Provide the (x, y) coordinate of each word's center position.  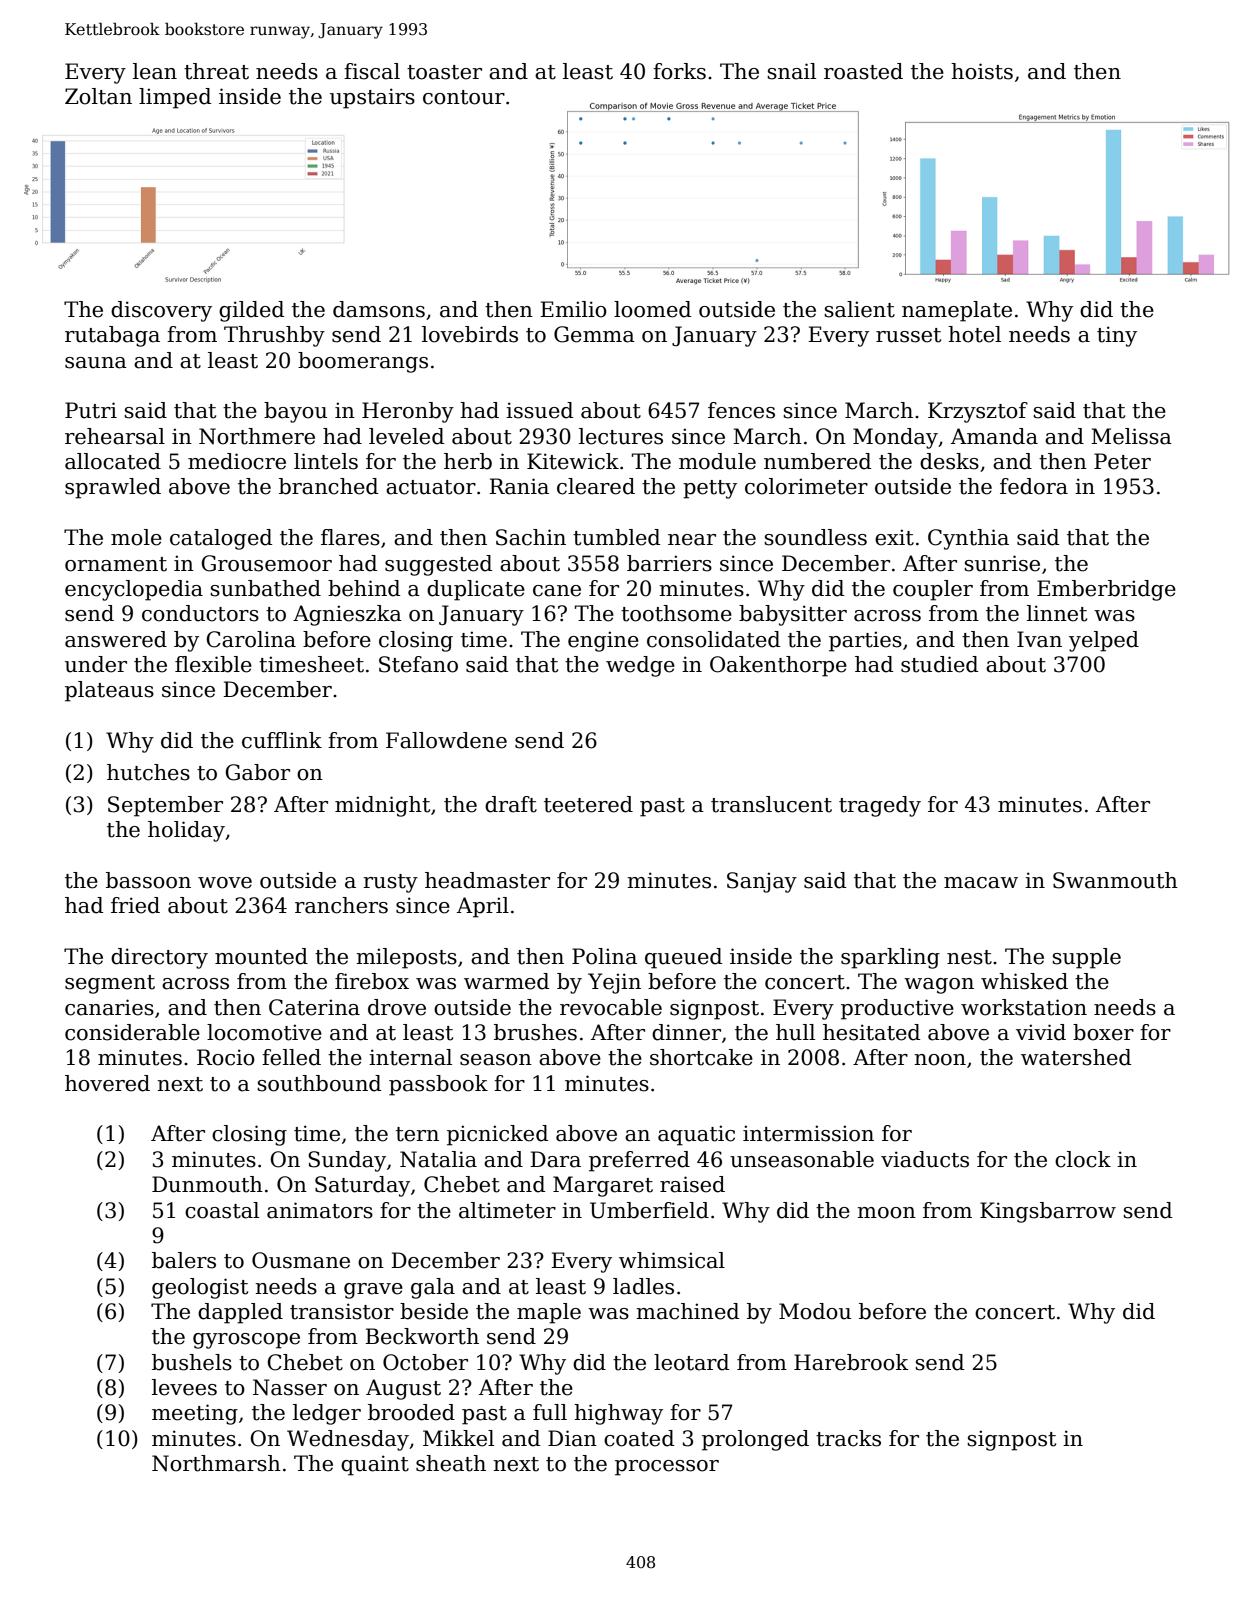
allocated (113, 461)
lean (155, 71)
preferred (639, 1161)
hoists (982, 71)
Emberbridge (1106, 590)
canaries (109, 1007)
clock (1083, 1159)
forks (679, 71)
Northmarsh (216, 1463)
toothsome (676, 613)
